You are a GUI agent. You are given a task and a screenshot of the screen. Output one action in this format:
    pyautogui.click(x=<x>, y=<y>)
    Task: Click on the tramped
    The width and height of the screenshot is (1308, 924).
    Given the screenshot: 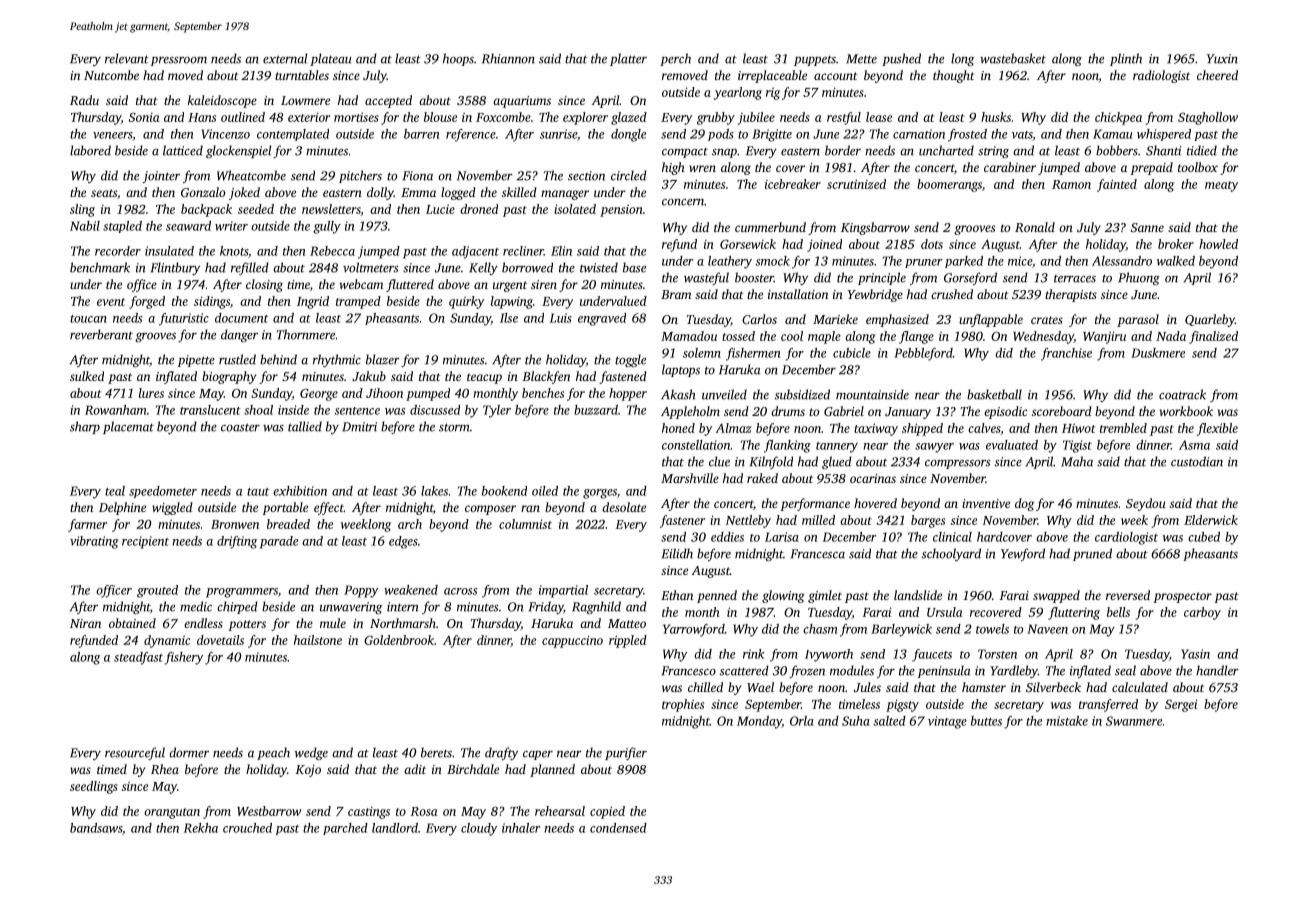 What is the action you would take?
    pyautogui.click(x=358, y=302)
